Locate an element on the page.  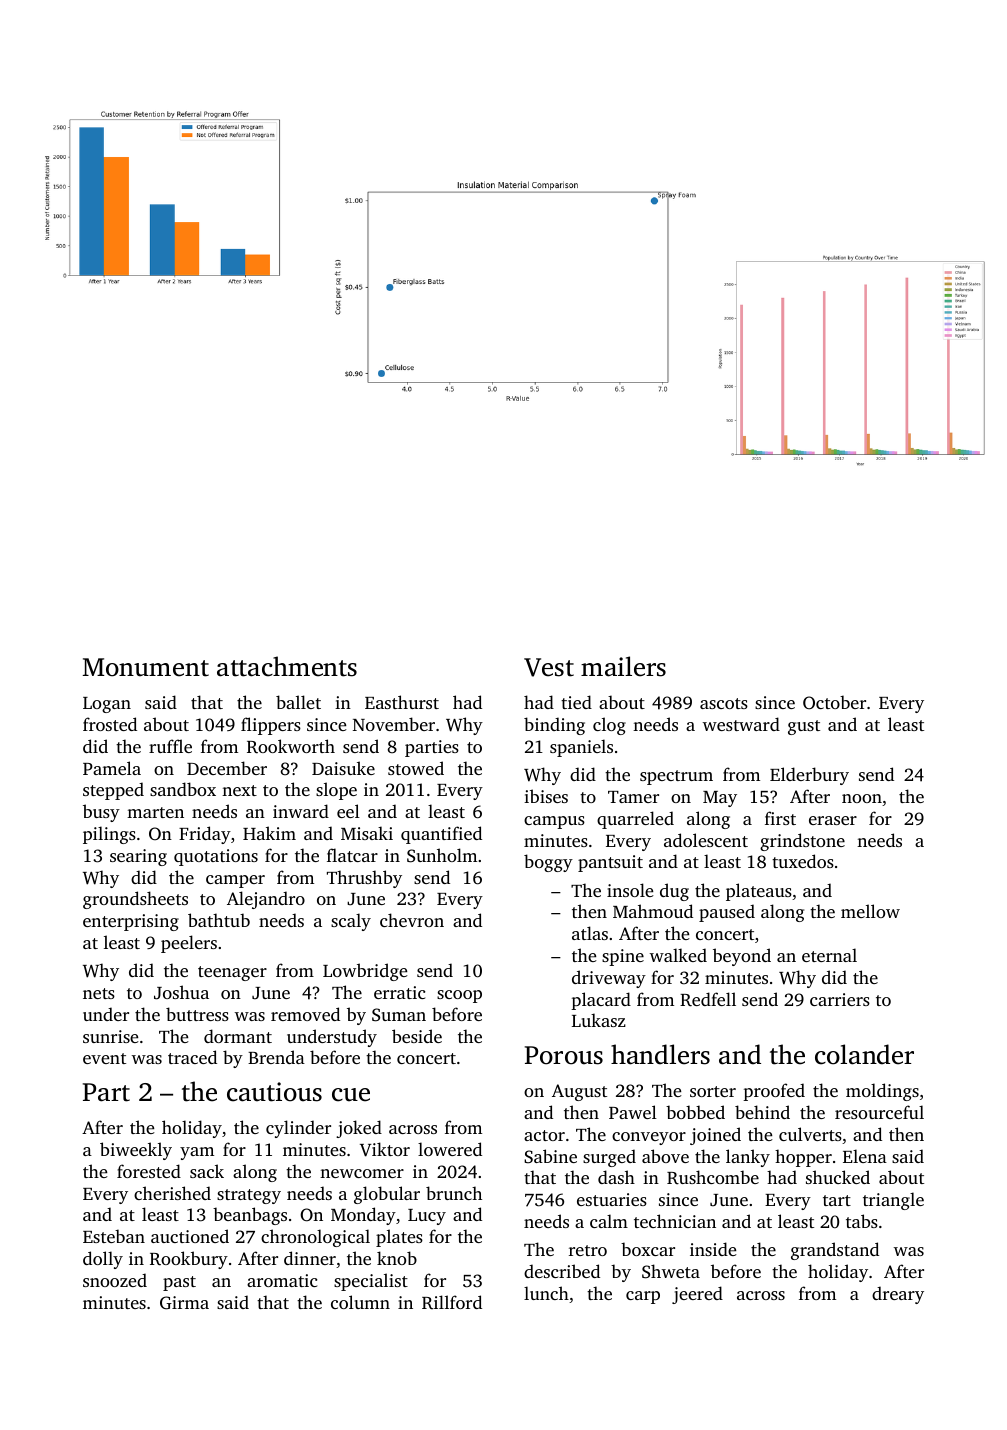
Monument is located at coordinates (146, 667).
